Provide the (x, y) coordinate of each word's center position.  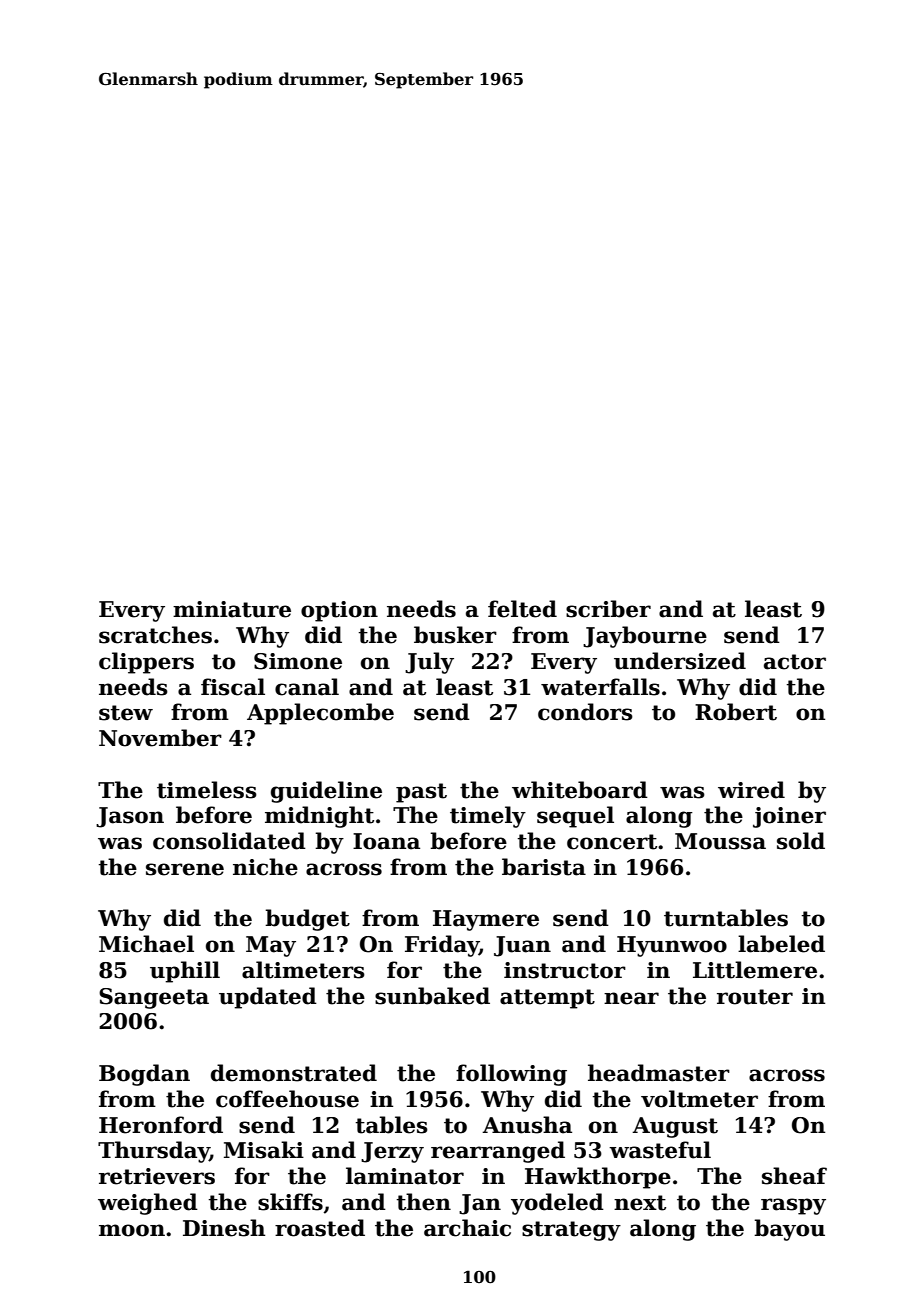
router (755, 997)
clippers (146, 663)
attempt (547, 999)
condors (585, 712)
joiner (789, 817)
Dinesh (224, 1228)
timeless (207, 790)
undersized (680, 661)
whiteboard (580, 790)
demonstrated (294, 1073)
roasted (320, 1228)
